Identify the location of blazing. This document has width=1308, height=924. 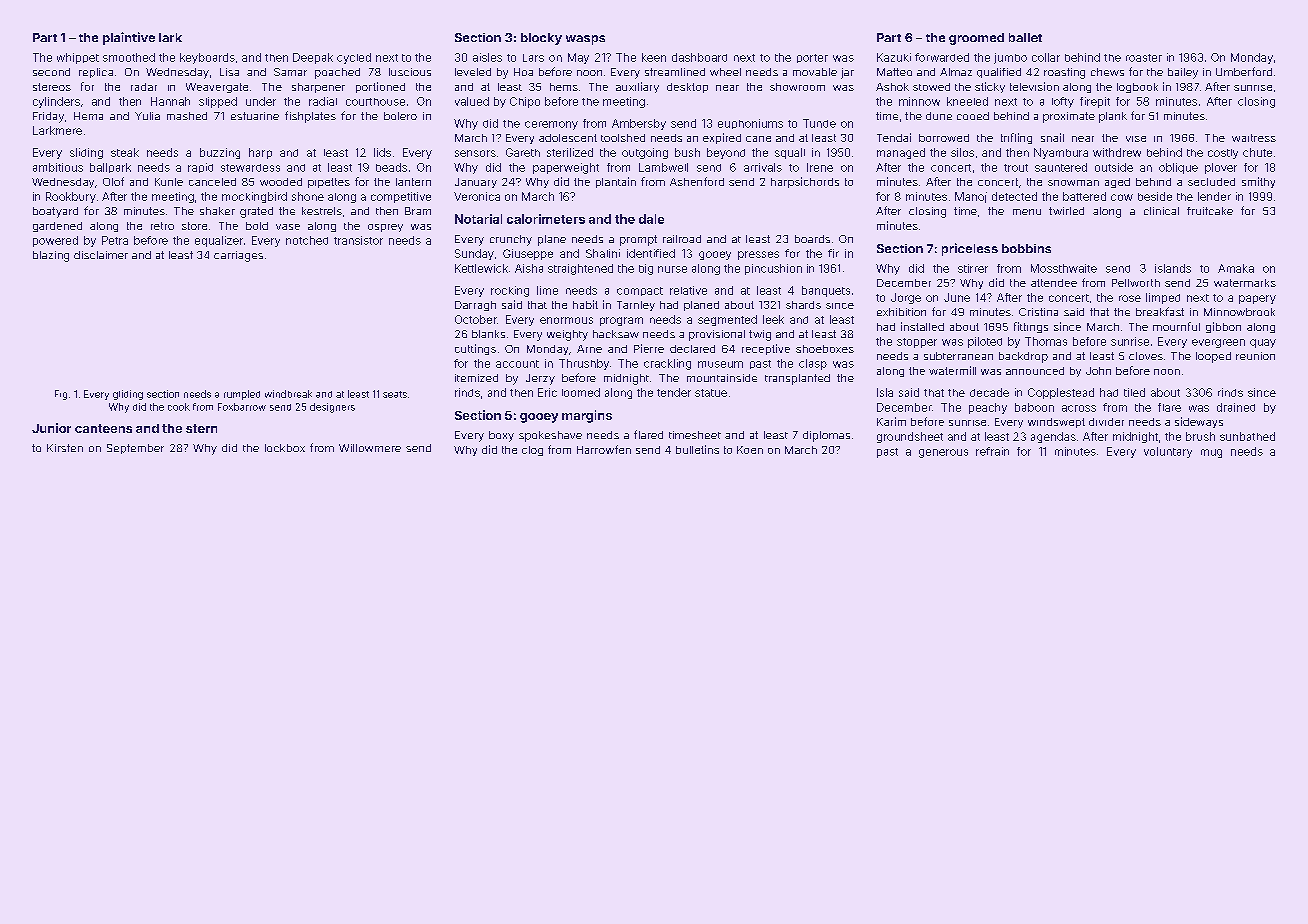
(51, 256).
